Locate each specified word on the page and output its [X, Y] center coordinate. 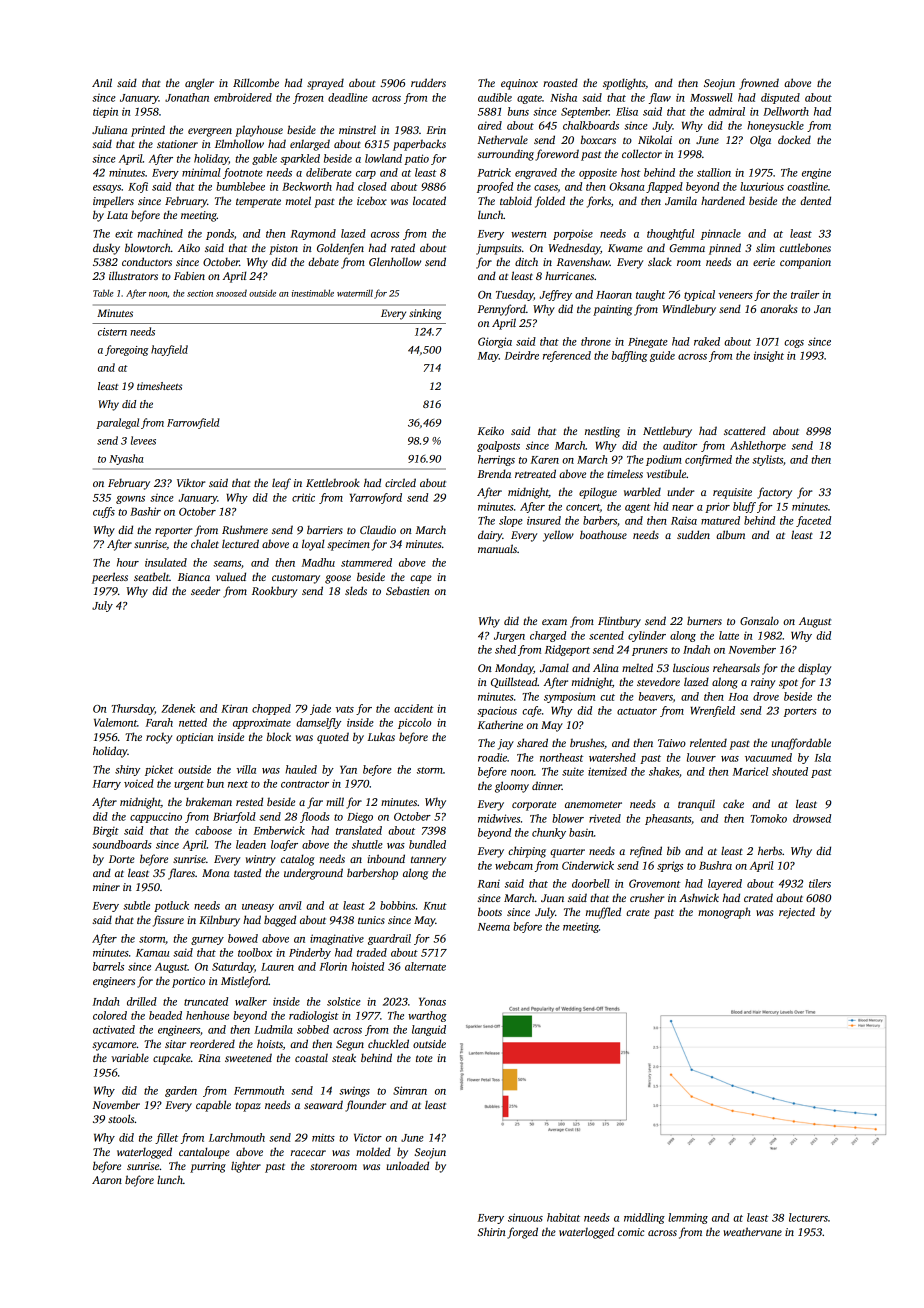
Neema [494, 927]
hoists [270, 1043]
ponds [220, 234]
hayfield [169, 350]
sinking [425, 314]
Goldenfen [340, 249]
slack [660, 261]
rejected [797, 913]
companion [805, 263]
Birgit [106, 831]
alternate [425, 966]
